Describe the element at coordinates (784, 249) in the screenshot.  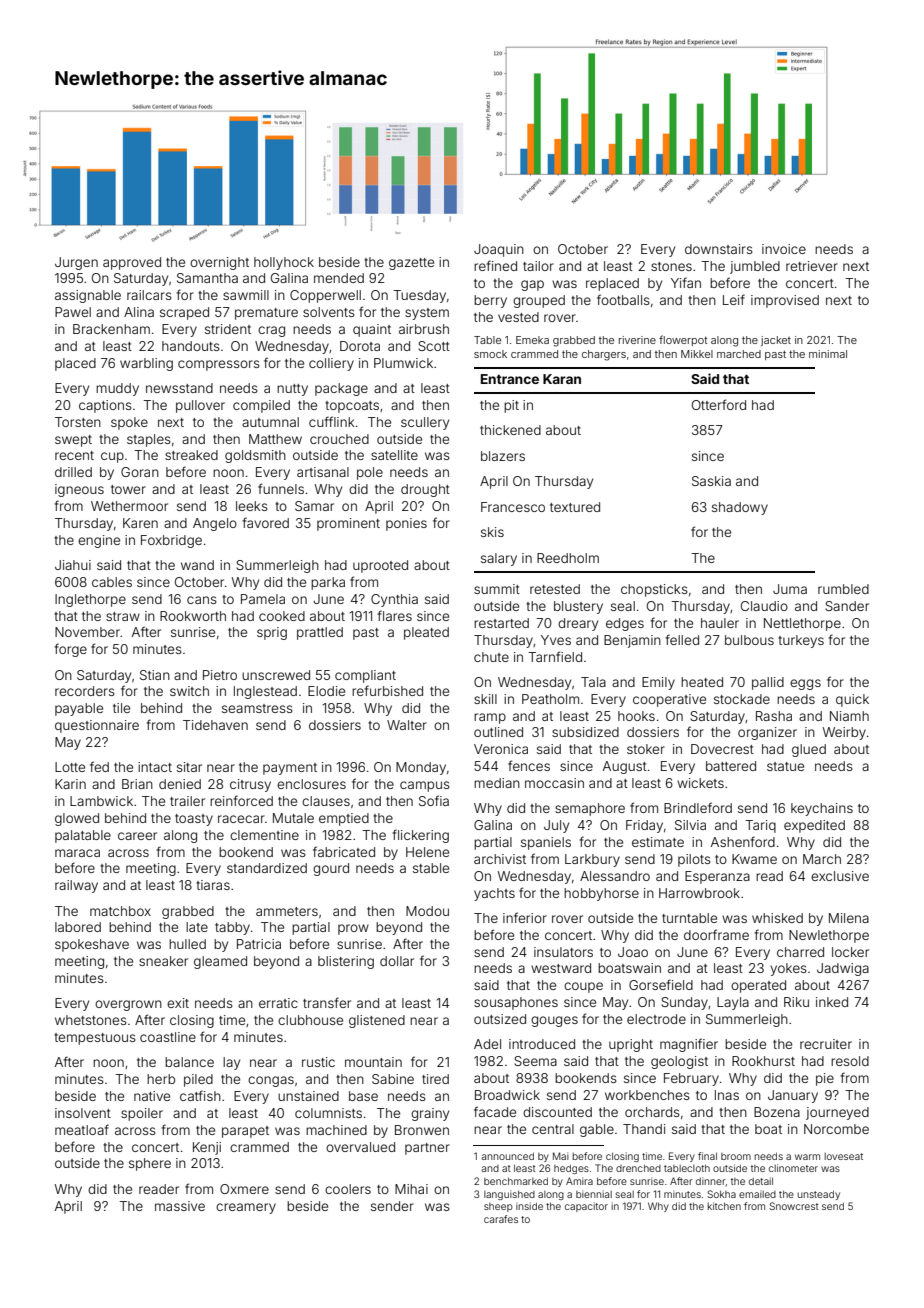
I see `invoice` at that location.
